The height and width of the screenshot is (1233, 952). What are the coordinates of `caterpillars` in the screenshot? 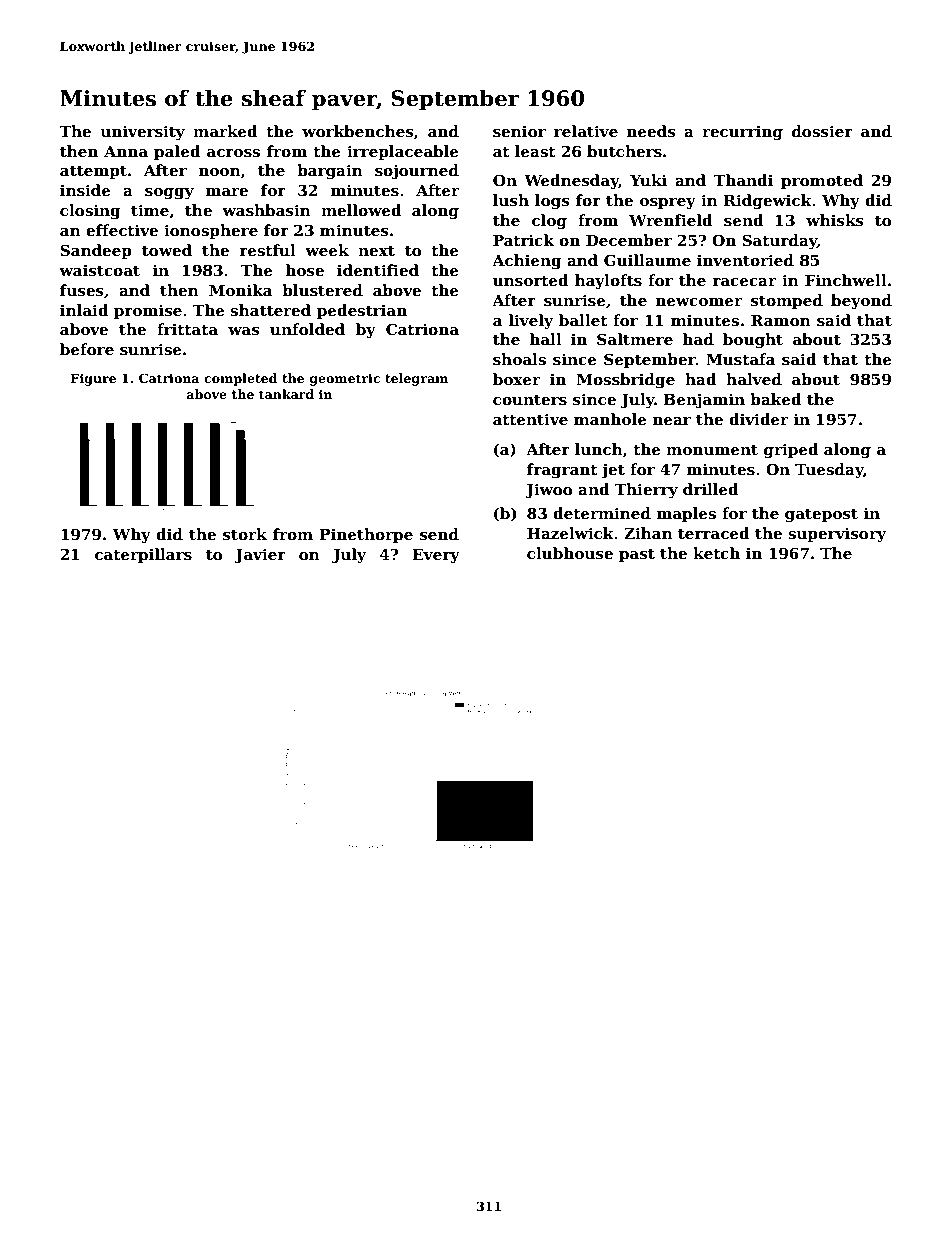 It's located at (143, 555).
